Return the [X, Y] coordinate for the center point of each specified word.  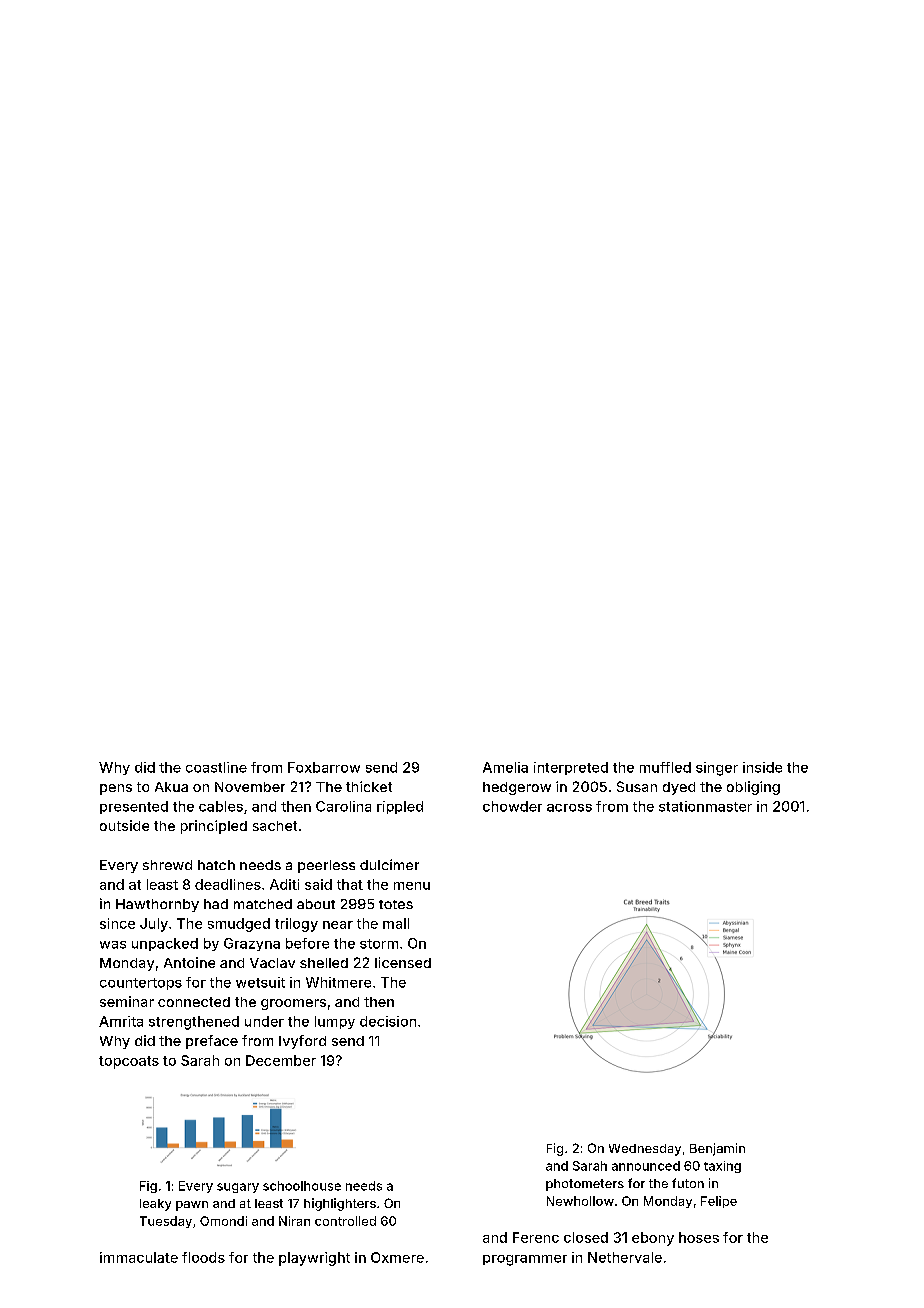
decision [388, 1021]
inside [762, 767]
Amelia [505, 767]
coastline [216, 767]
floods [203, 1257]
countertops [141, 984]
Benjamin [717, 1149]
